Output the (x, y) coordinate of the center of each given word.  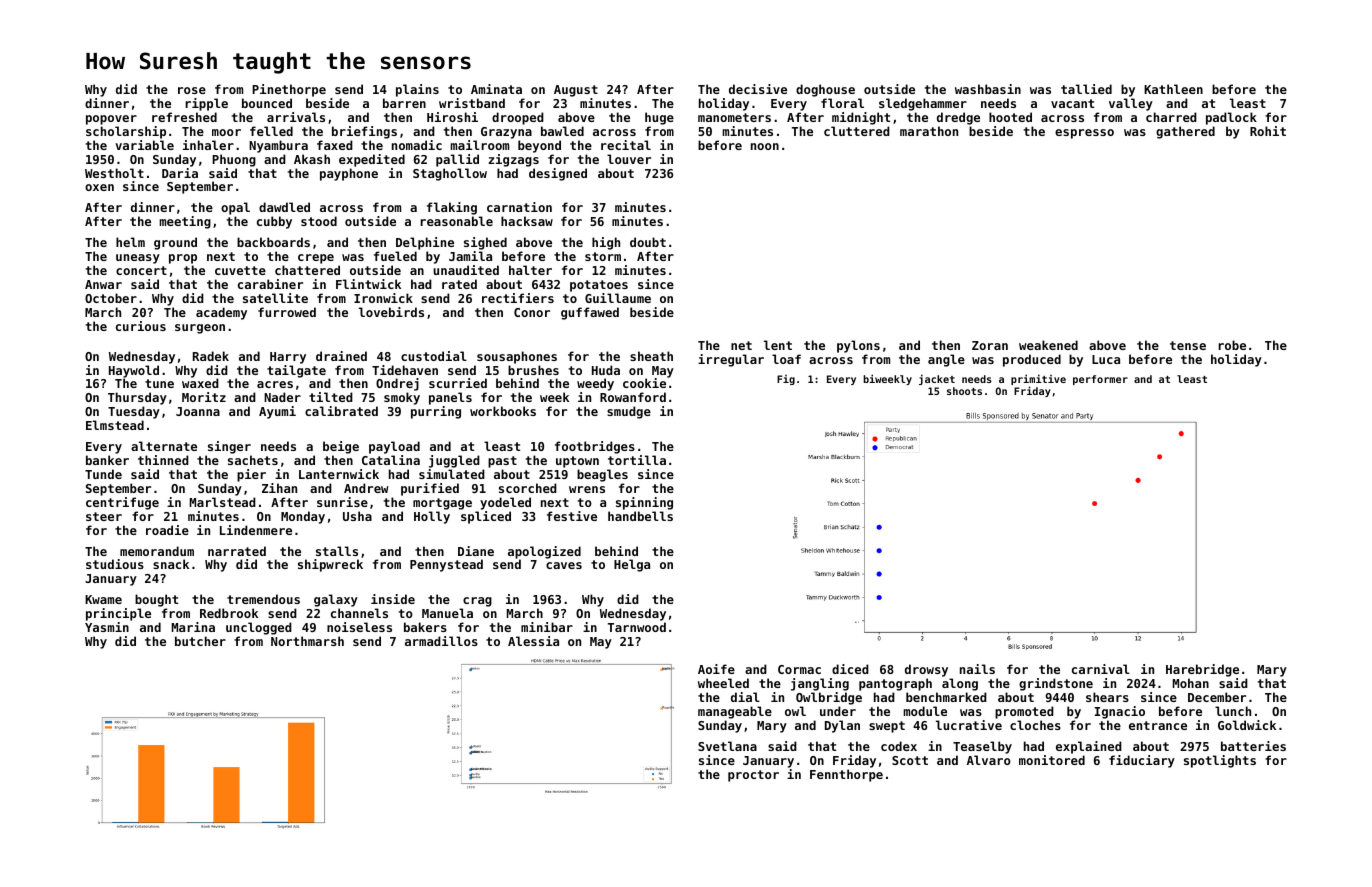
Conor (532, 312)
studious (115, 564)
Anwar (103, 284)
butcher (200, 641)
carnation (519, 207)
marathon (929, 131)
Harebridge (1202, 670)
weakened (1048, 345)
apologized (544, 553)
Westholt (114, 173)
